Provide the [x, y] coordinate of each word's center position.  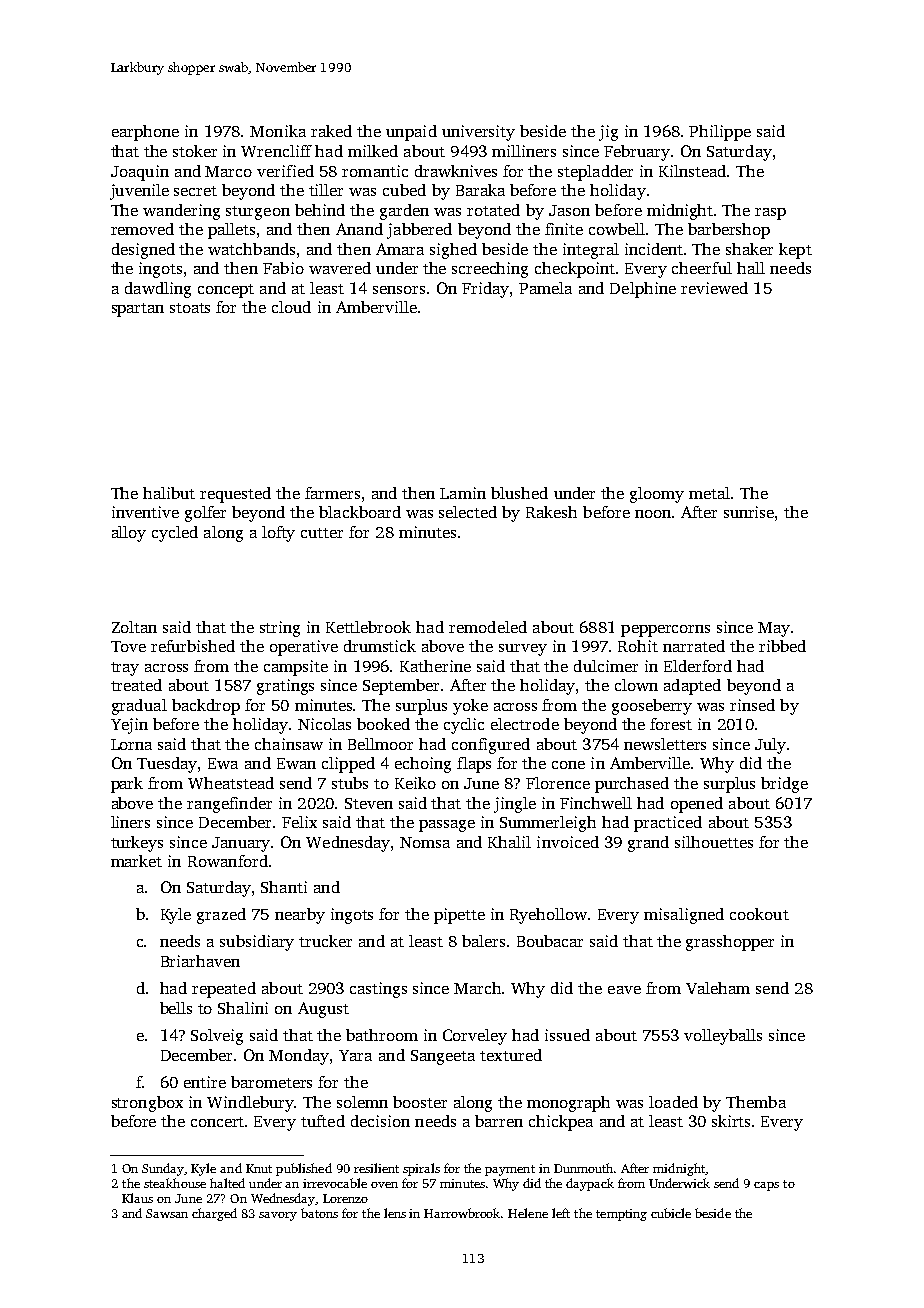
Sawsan [167, 1213]
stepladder [595, 173]
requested [235, 495]
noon [653, 514]
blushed [519, 493]
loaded [673, 1102]
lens [395, 1213]
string [280, 629]
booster [420, 1102]
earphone [145, 133]
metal [709, 493]
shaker [749, 249]
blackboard [360, 512]
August [323, 1010]
